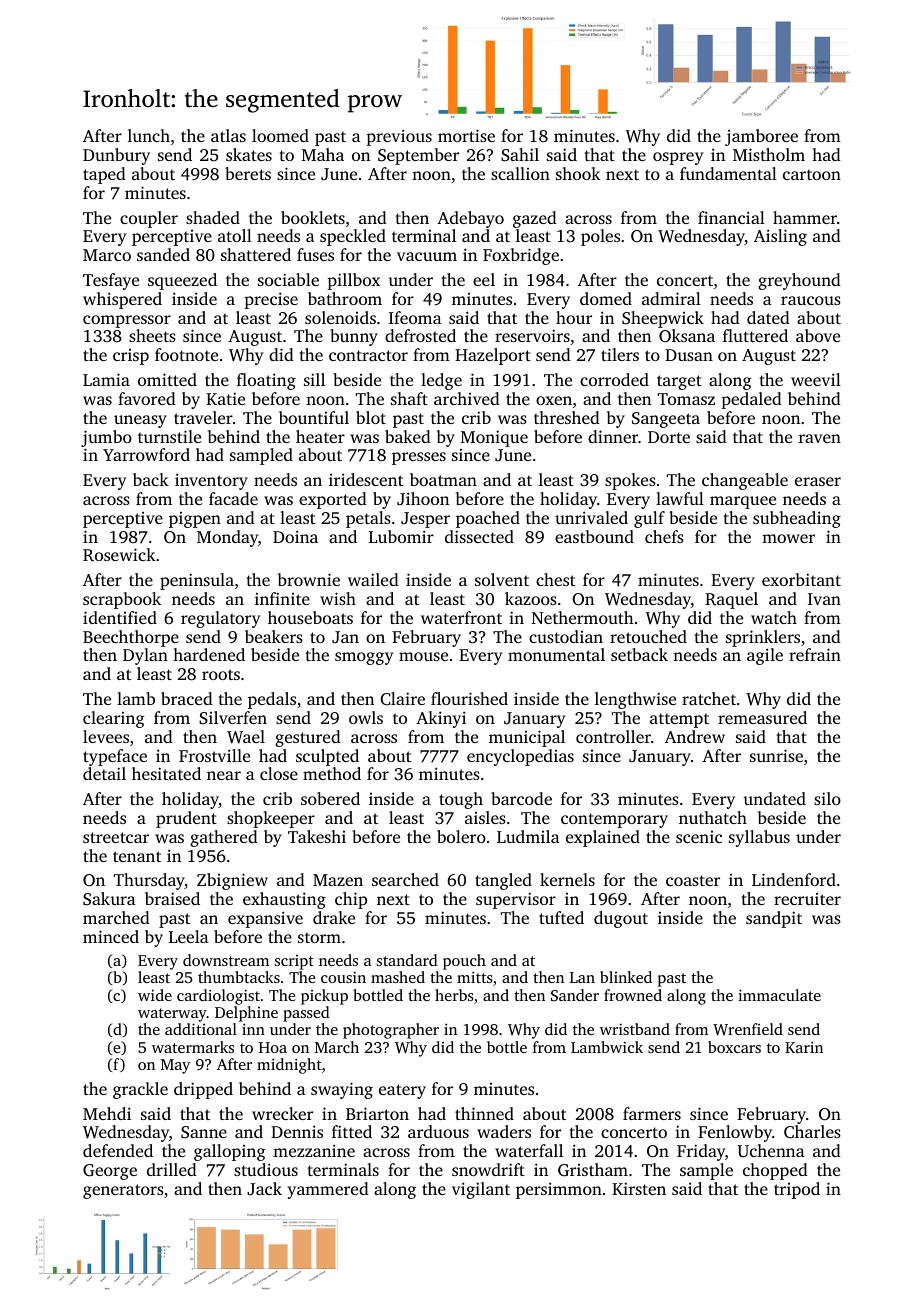 The height and width of the page is (1308, 924). I want to click on farmers, so click(652, 1113).
